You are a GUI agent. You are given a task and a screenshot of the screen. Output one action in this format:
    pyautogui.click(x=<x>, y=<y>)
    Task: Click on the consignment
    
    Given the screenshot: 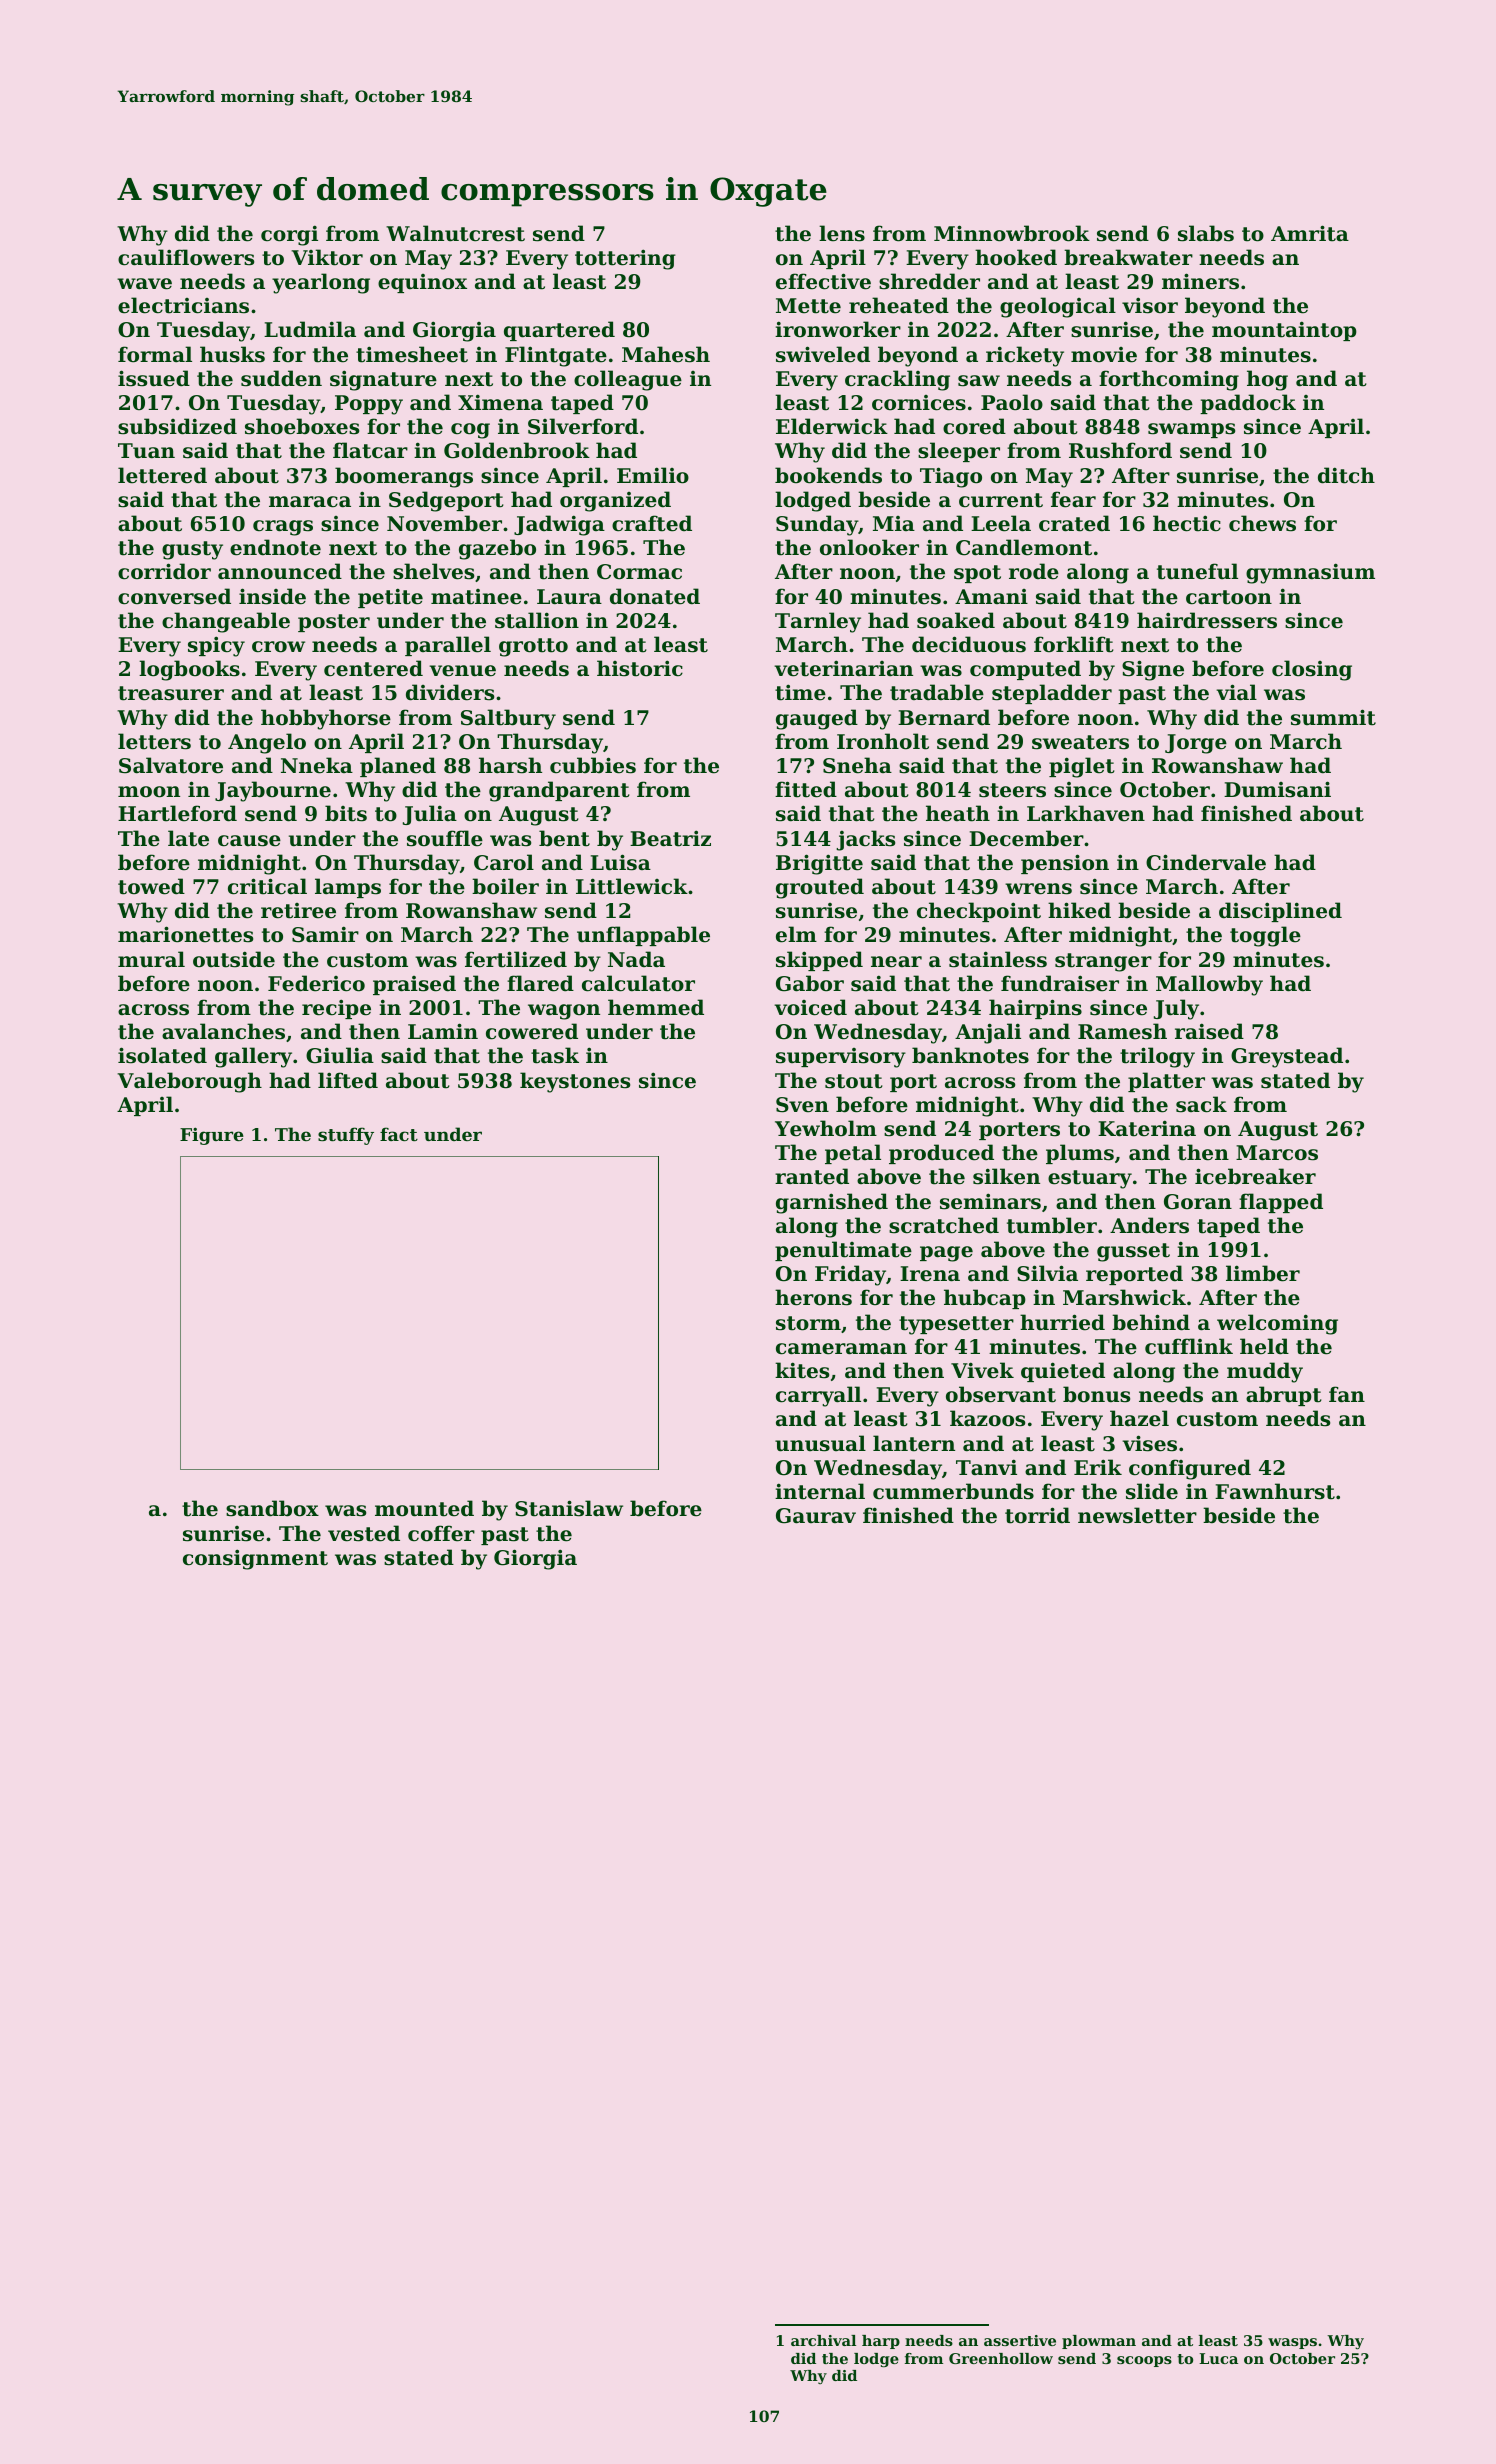 What is the action you would take?
    pyautogui.click(x=255, y=1559)
